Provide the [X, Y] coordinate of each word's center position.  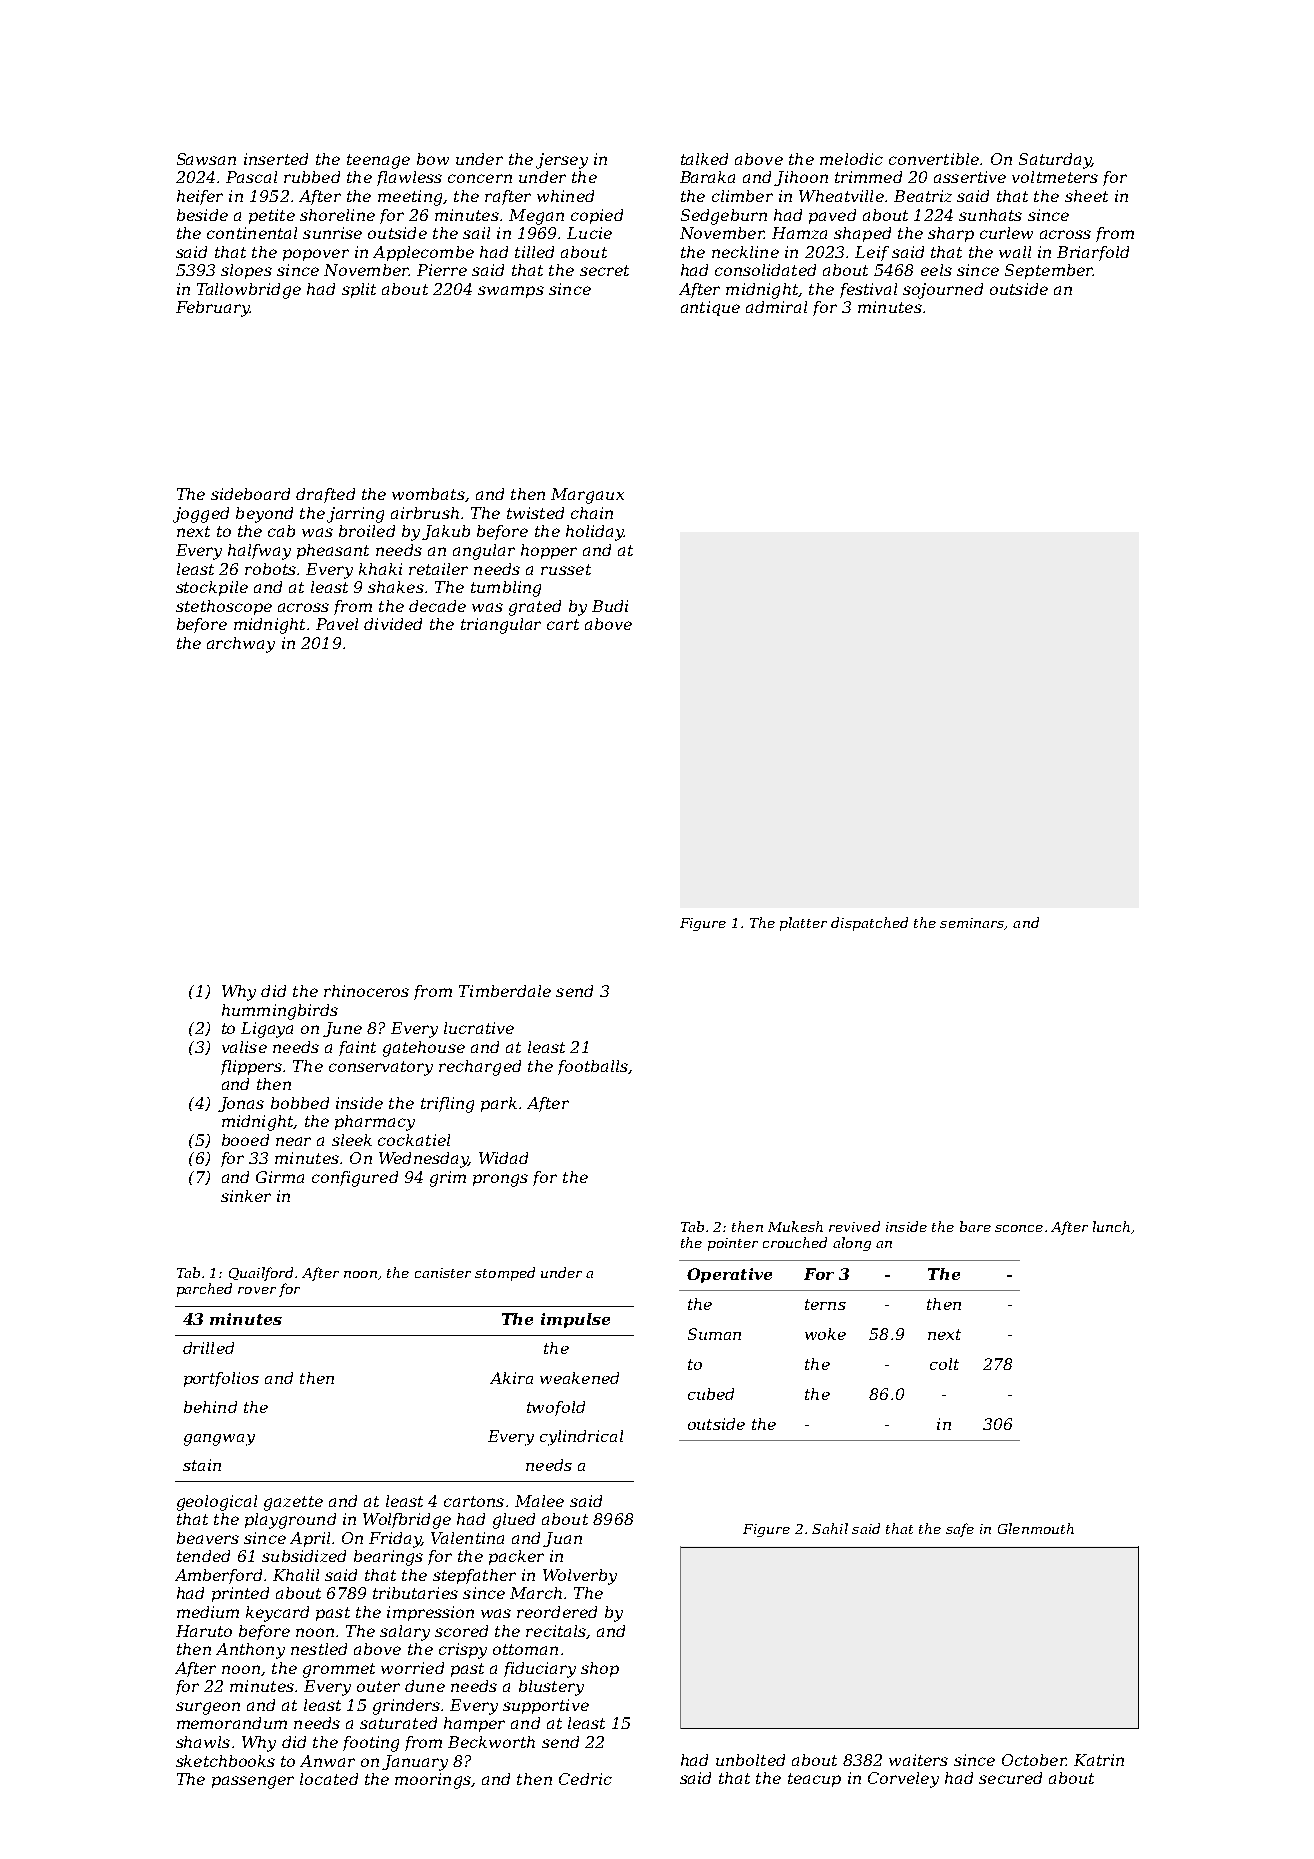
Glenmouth [1036, 1528]
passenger [253, 1782]
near [293, 1141]
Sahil [830, 1528]
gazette [293, 1503]
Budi [610, 606]
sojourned [943, 291]
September [1049, 271]
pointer [733, 1244]
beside [202, 215]
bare [975, 1226]
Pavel [337, 624]
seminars [972, 923]
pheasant [333, 551]
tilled [534, 252]
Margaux [587, 496]
